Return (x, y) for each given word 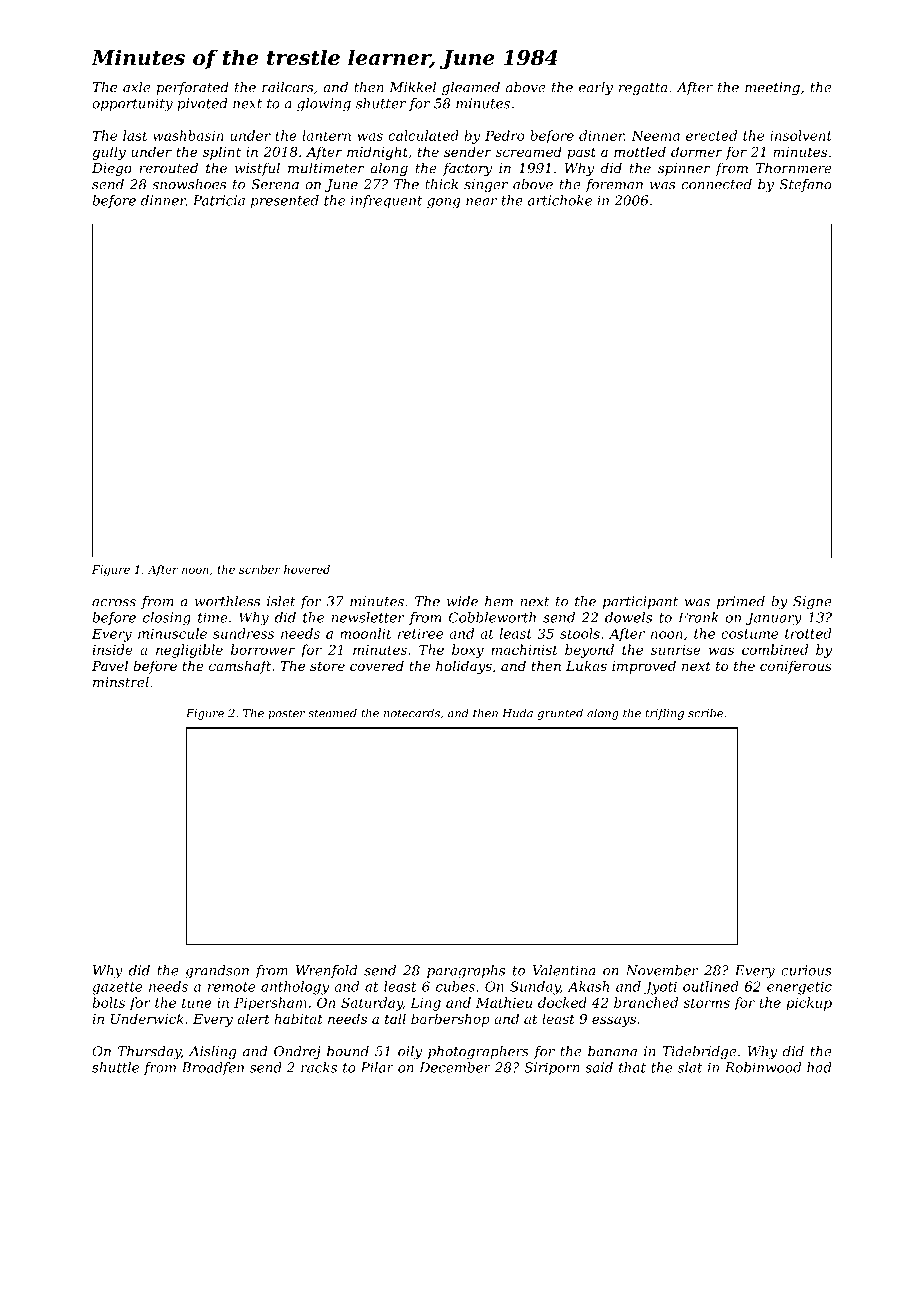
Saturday (372, 1004)
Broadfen (213, 1068)
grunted (560, 714)
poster (286, 714)
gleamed (471, 88)
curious (806, 970)
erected (711, 135)
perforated (192, 88)
